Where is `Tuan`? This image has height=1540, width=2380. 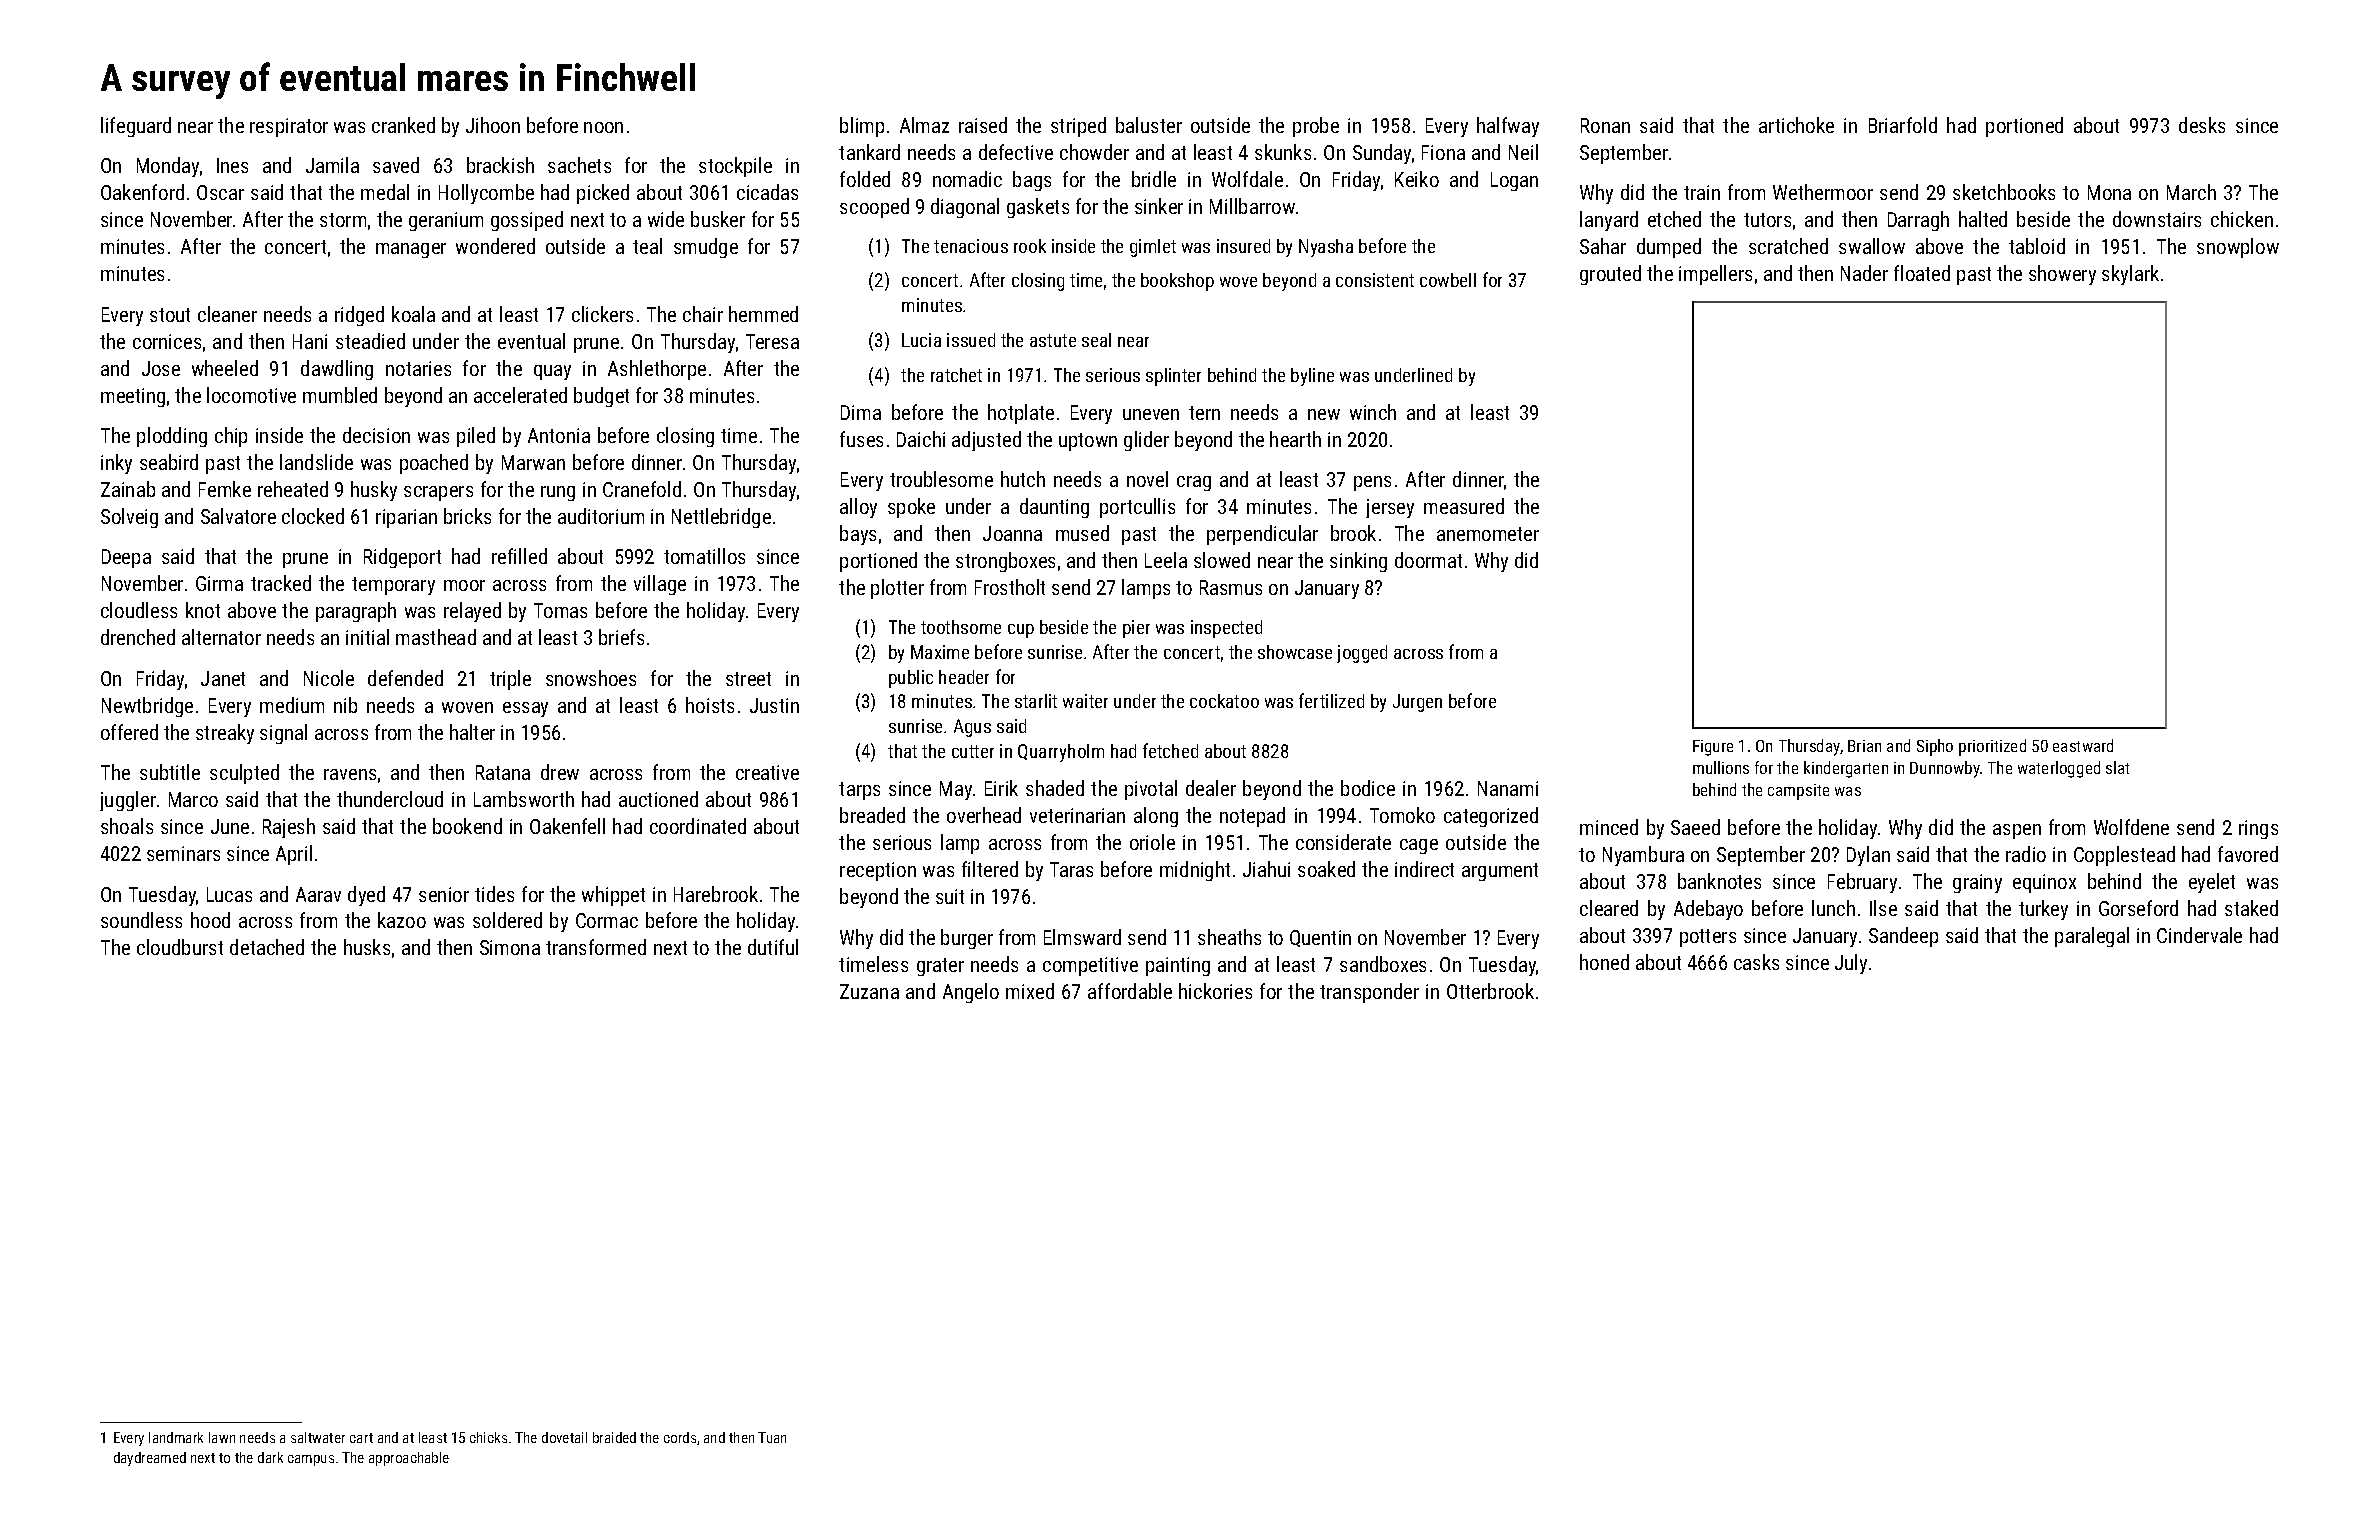
Tuan is located at coordinates (772, 1437).
